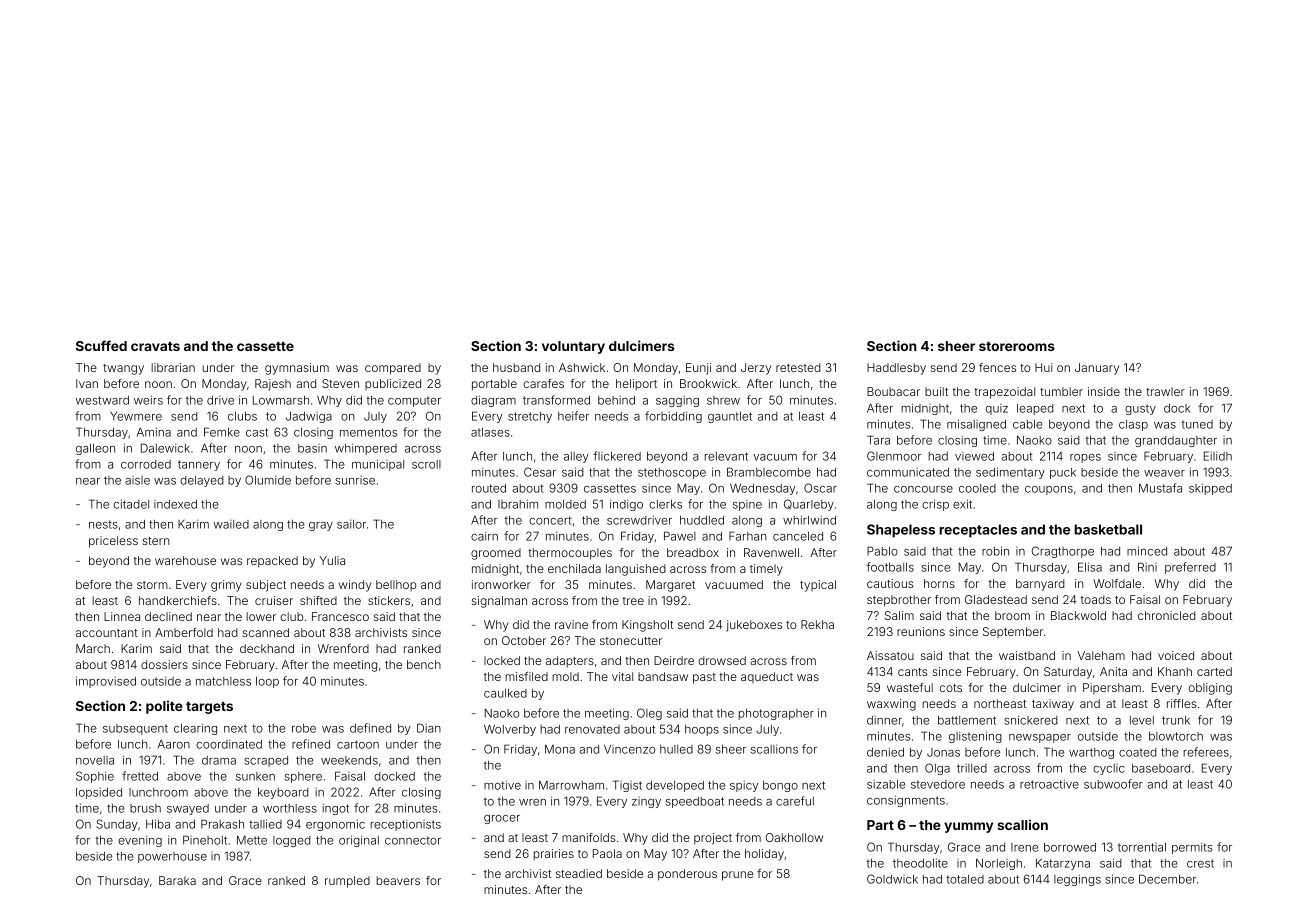  What do you see at coordinates (172, 857) in the document?
I see `powerhouse` at bounding box center [172, 857].
